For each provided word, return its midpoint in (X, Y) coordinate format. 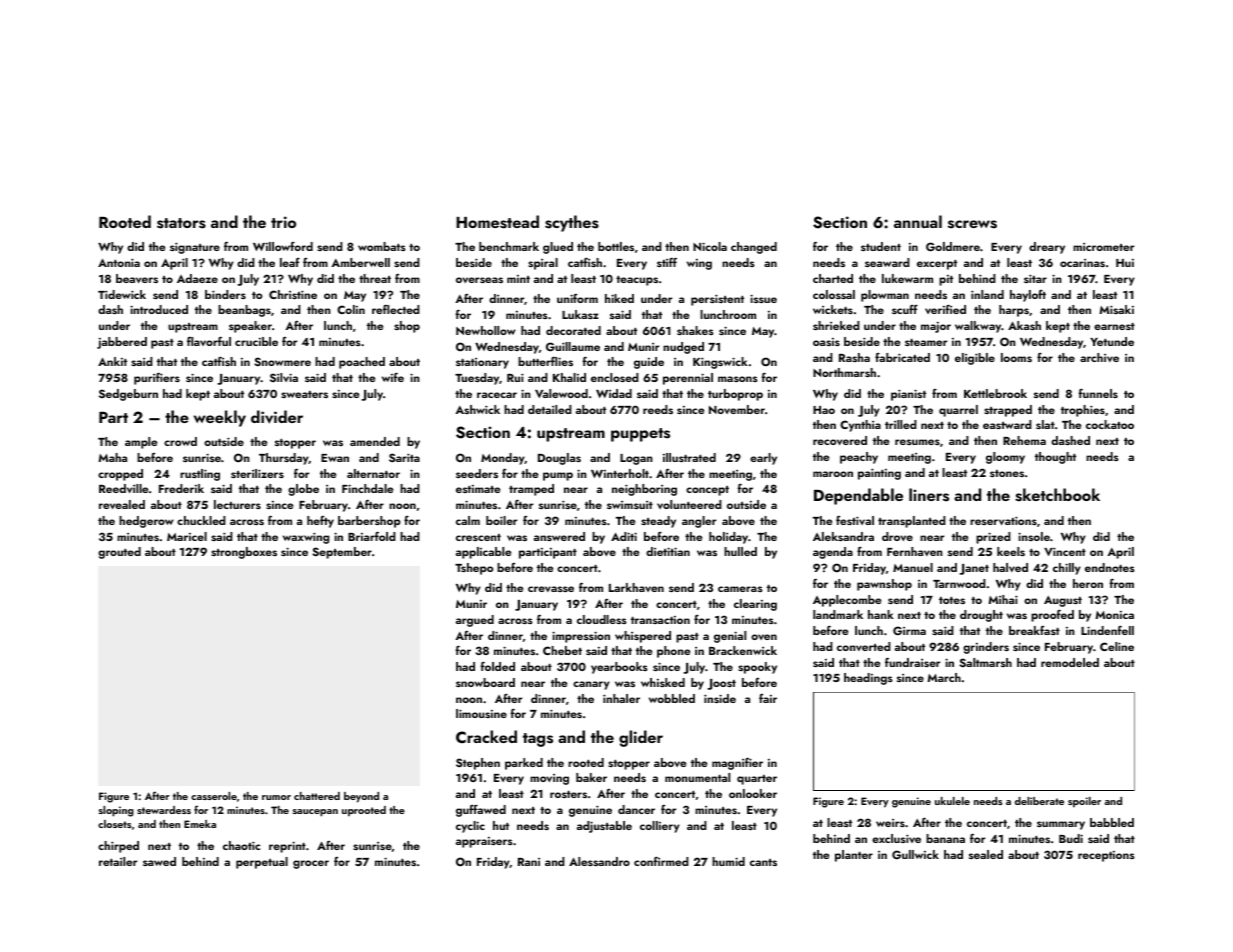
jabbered (122, 343)
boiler (501, 520)
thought (1055, 458)
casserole (214, 796)
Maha (112, 457)
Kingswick (720, 363)
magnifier (737, 763)
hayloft (1028, 296)
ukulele (952, 801)
